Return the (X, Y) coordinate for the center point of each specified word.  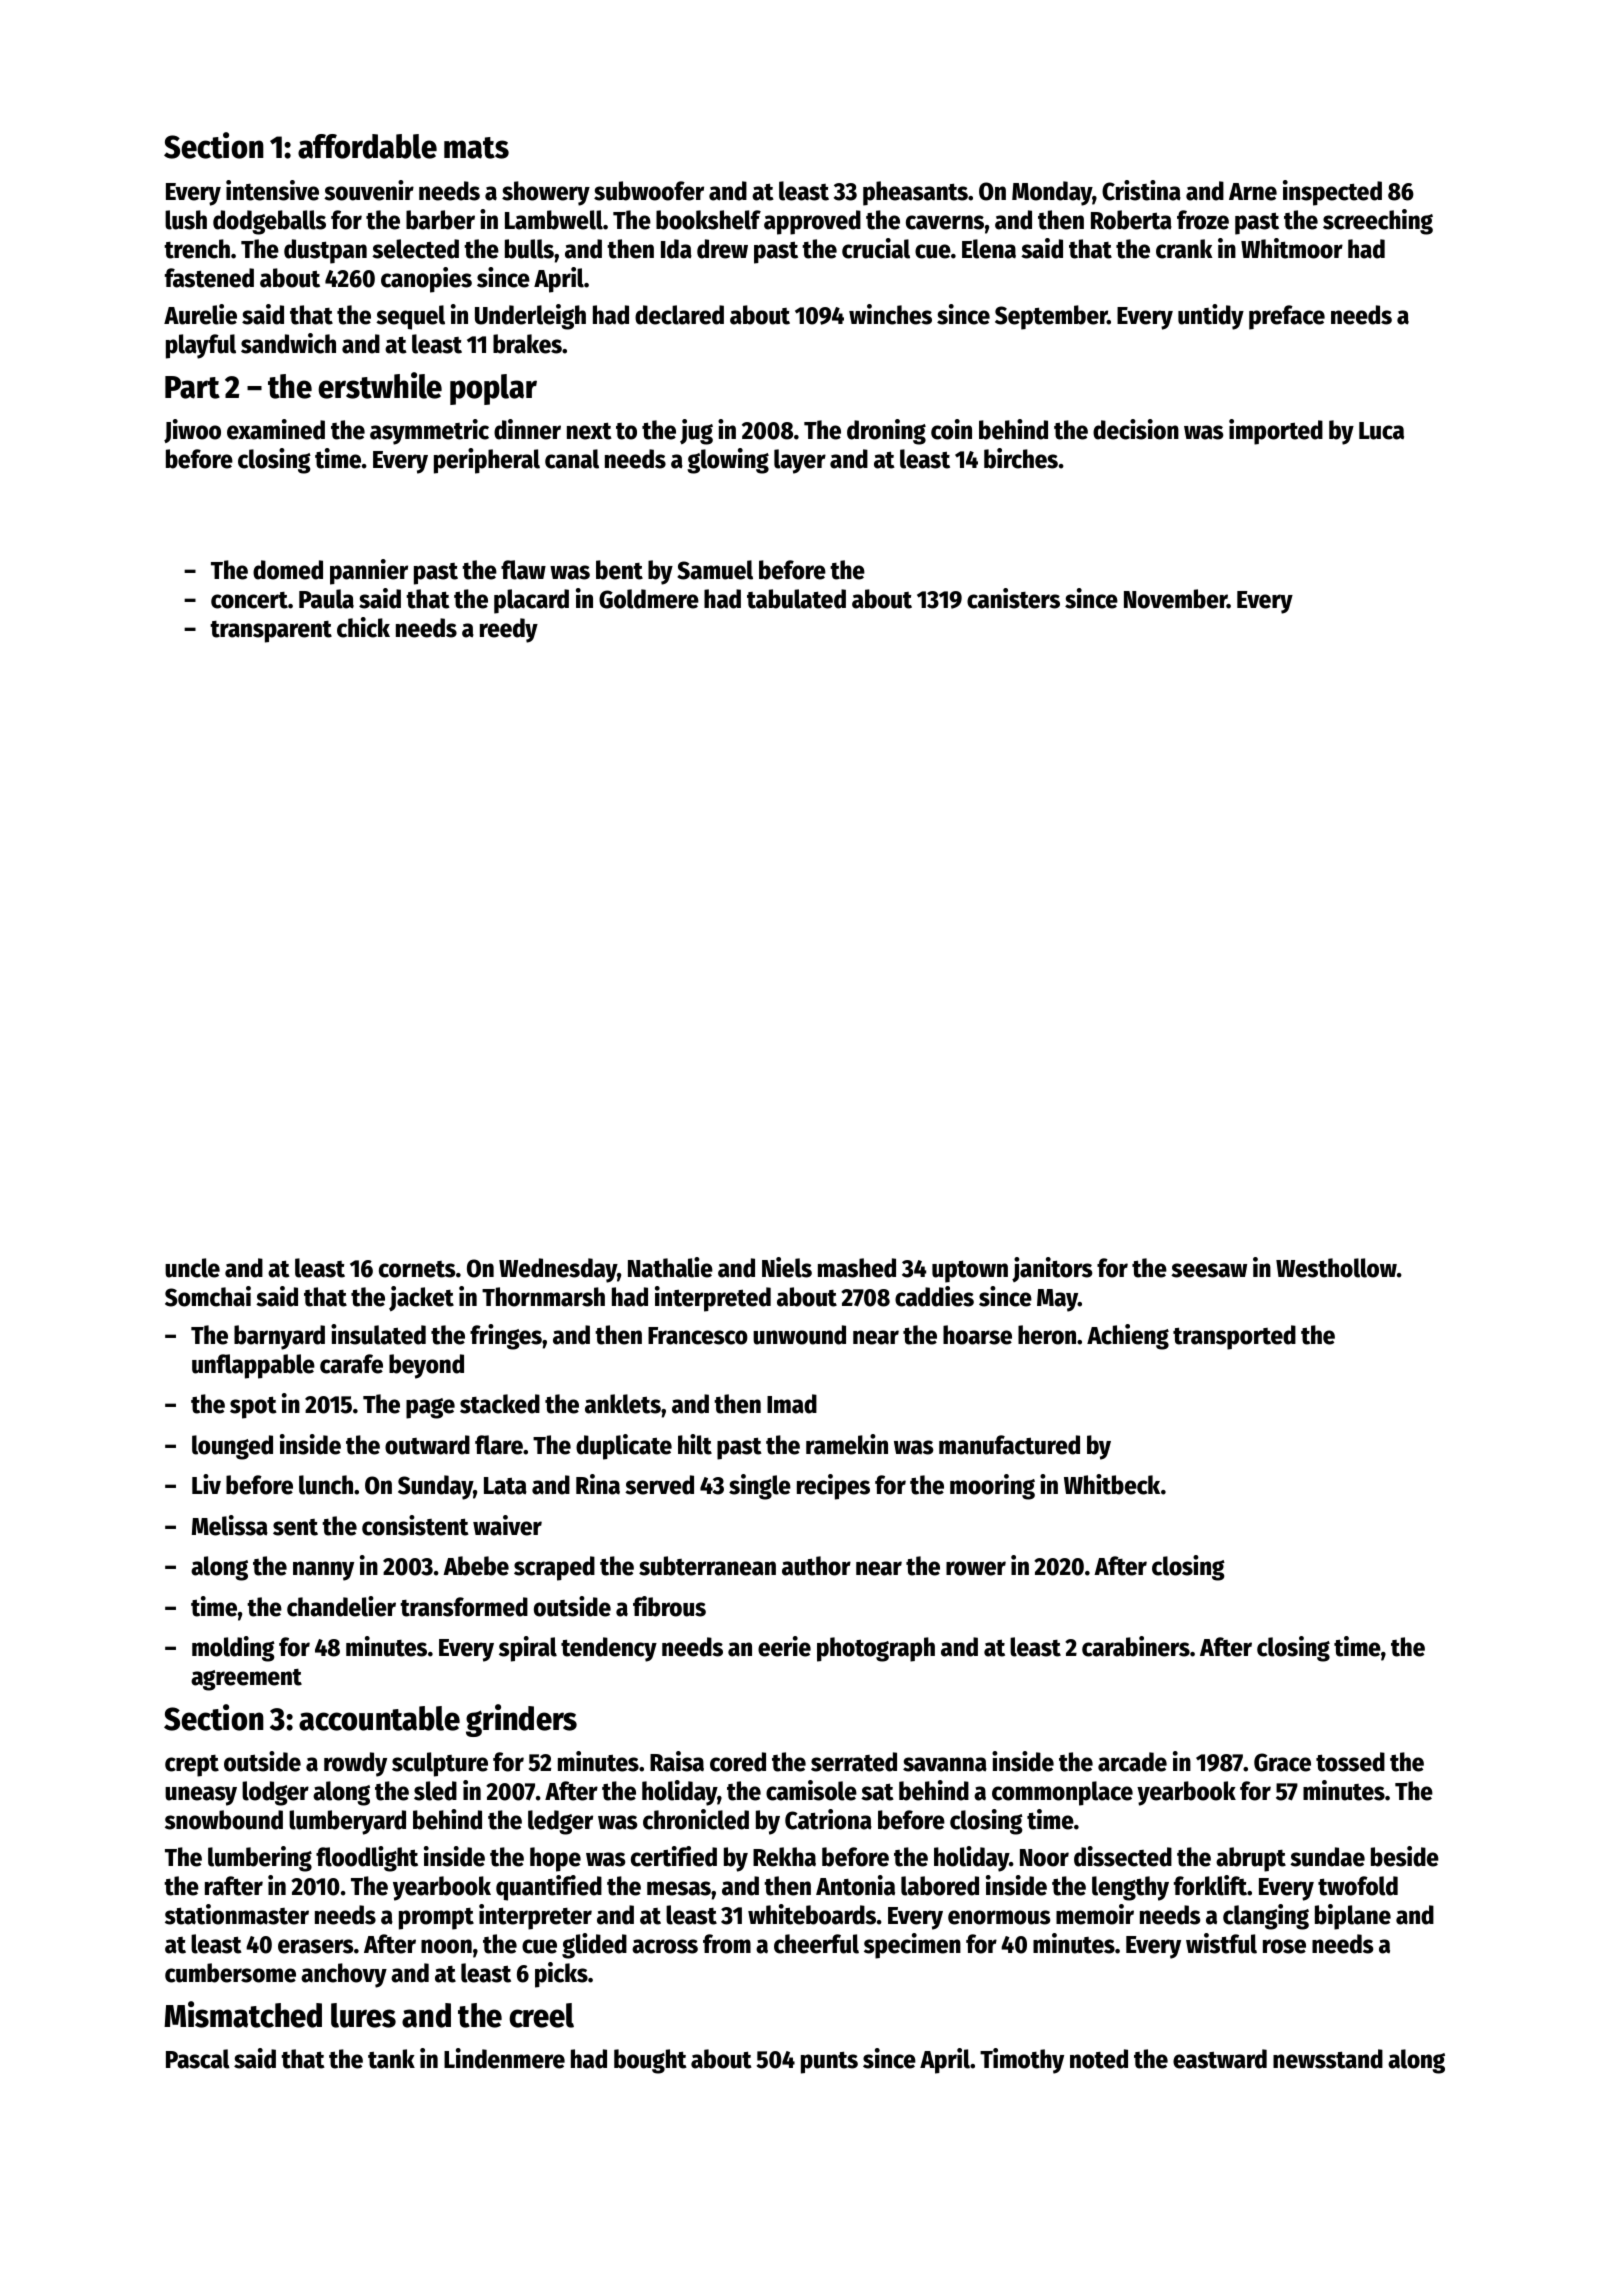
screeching (1378, 222)
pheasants (915, 193)
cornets (417, 1269)
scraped (554, 1568)
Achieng (1128, 1337)
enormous (999, 1917)
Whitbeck (1112, 1484)
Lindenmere (504, 2058)
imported (1276, 432)
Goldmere (649, 599)
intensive (272, 190)
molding (233, 1649)
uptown (970, 1271)
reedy (509, 630)
